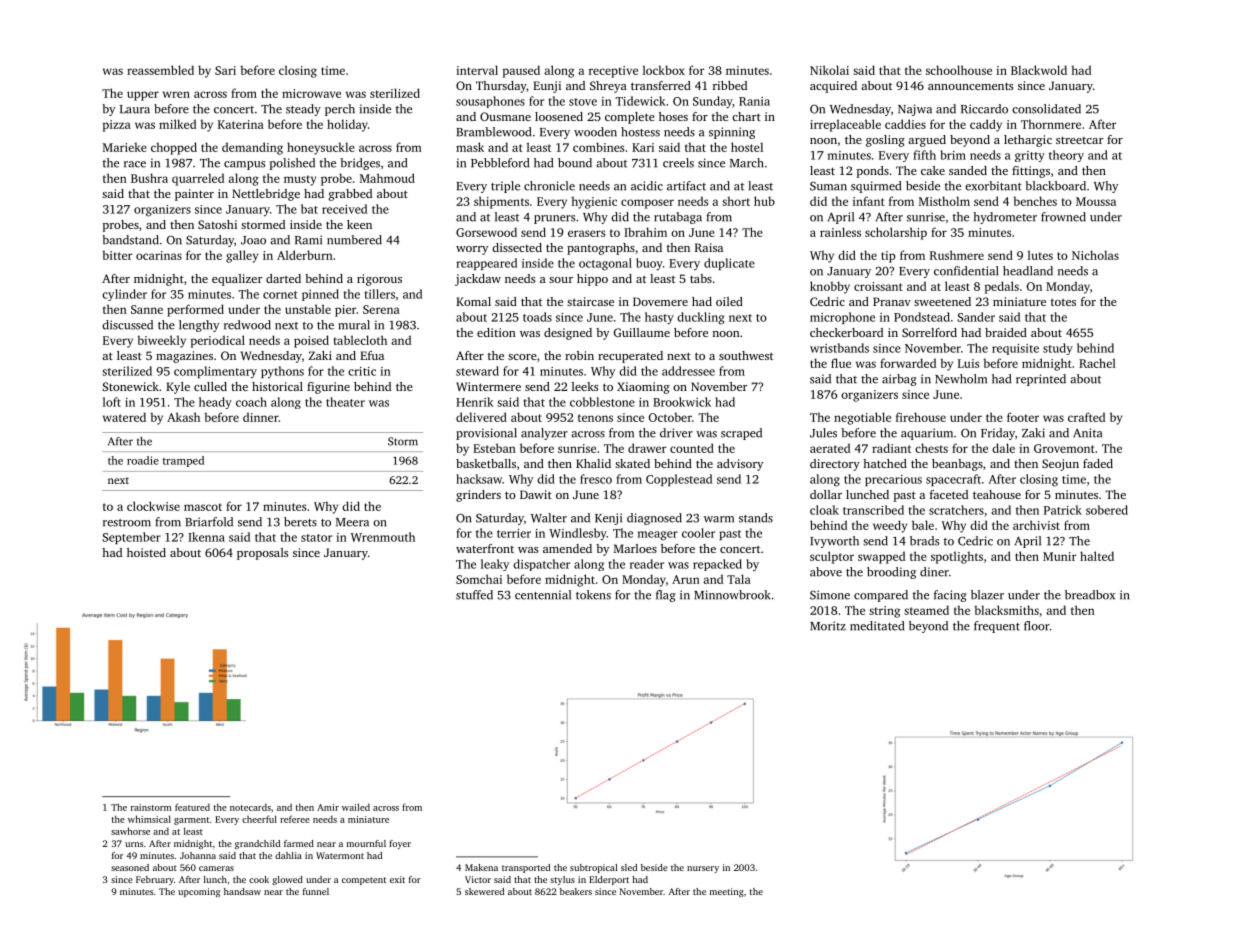  What do you see at coordinates (340, 855) in the screenshot?
I see `Watermont` at bounding box center [340, 855].
